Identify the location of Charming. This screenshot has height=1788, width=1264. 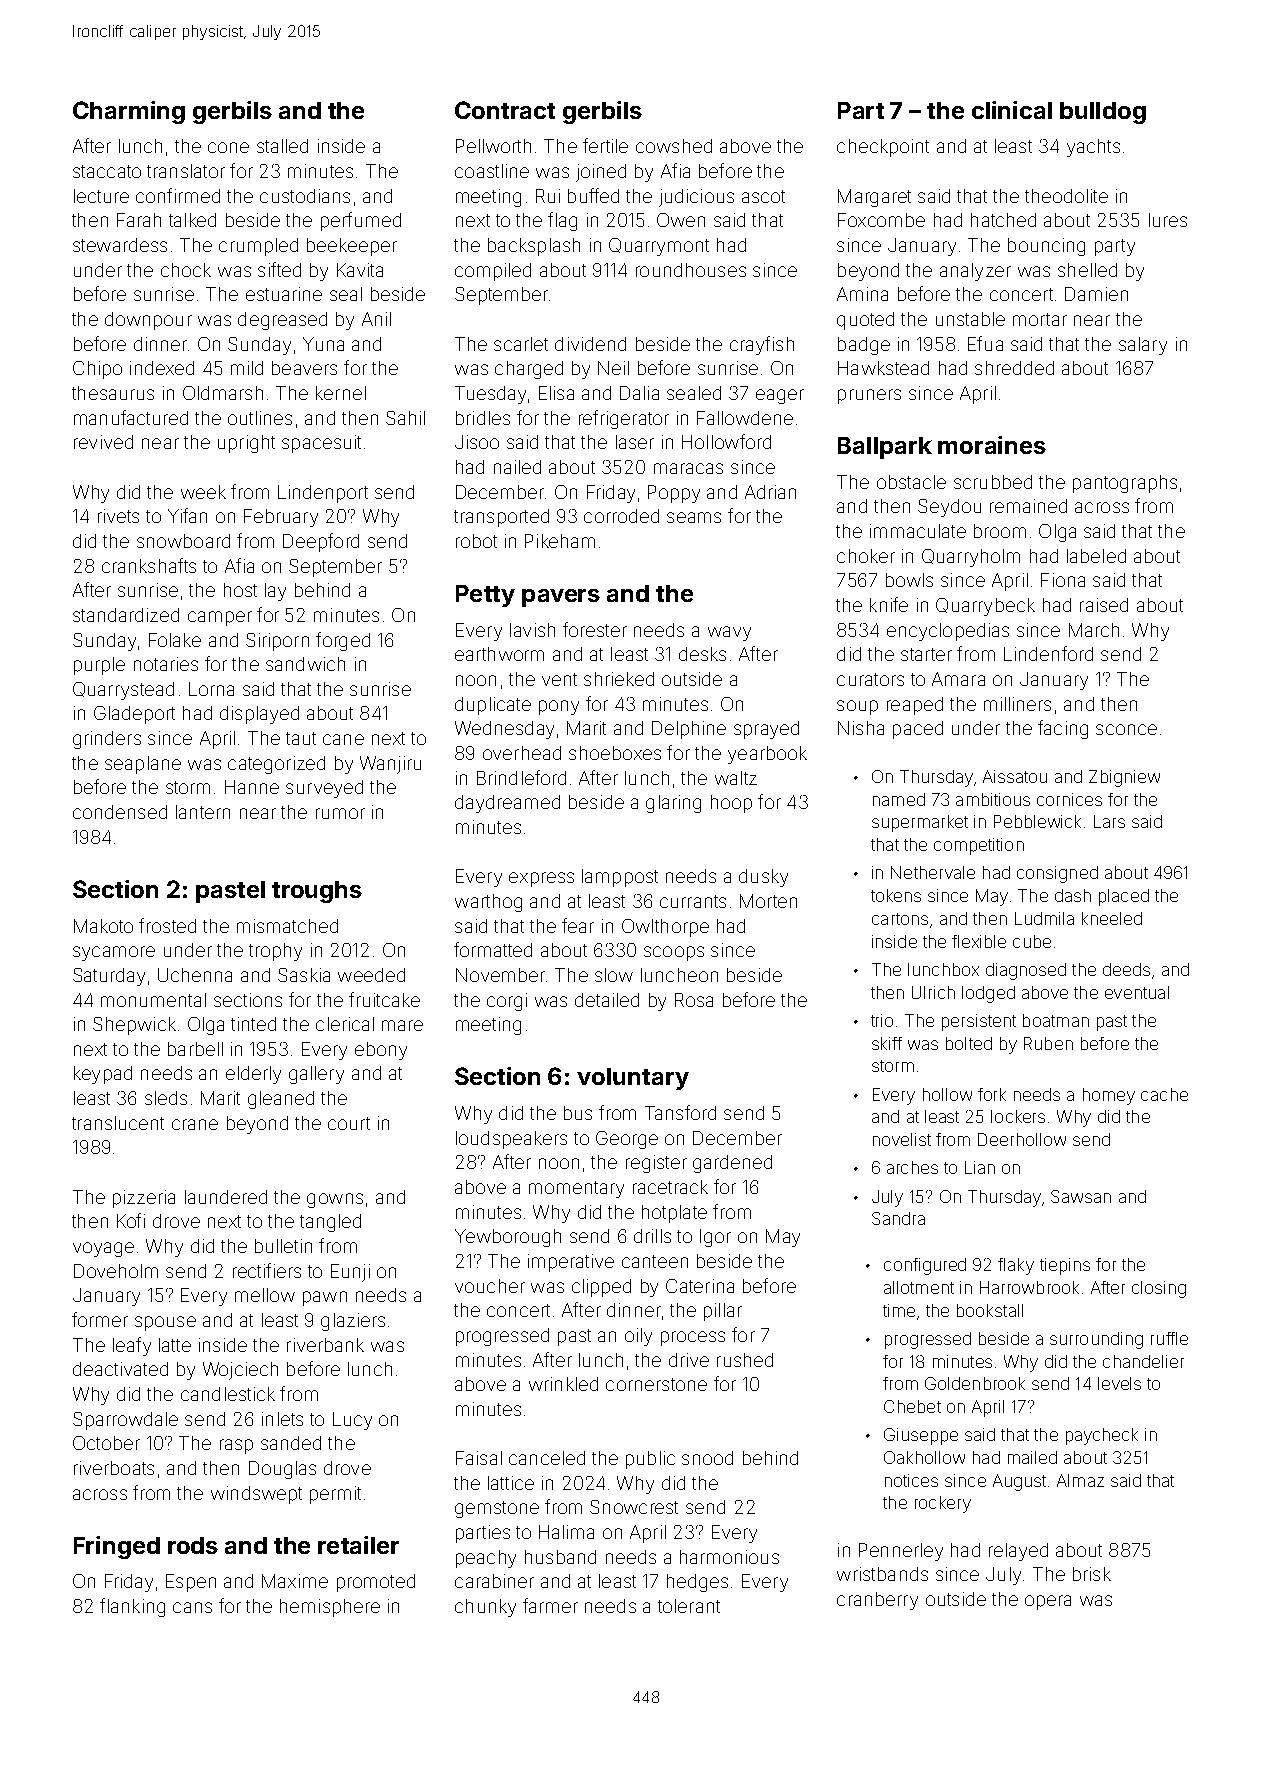
(129, 112).
